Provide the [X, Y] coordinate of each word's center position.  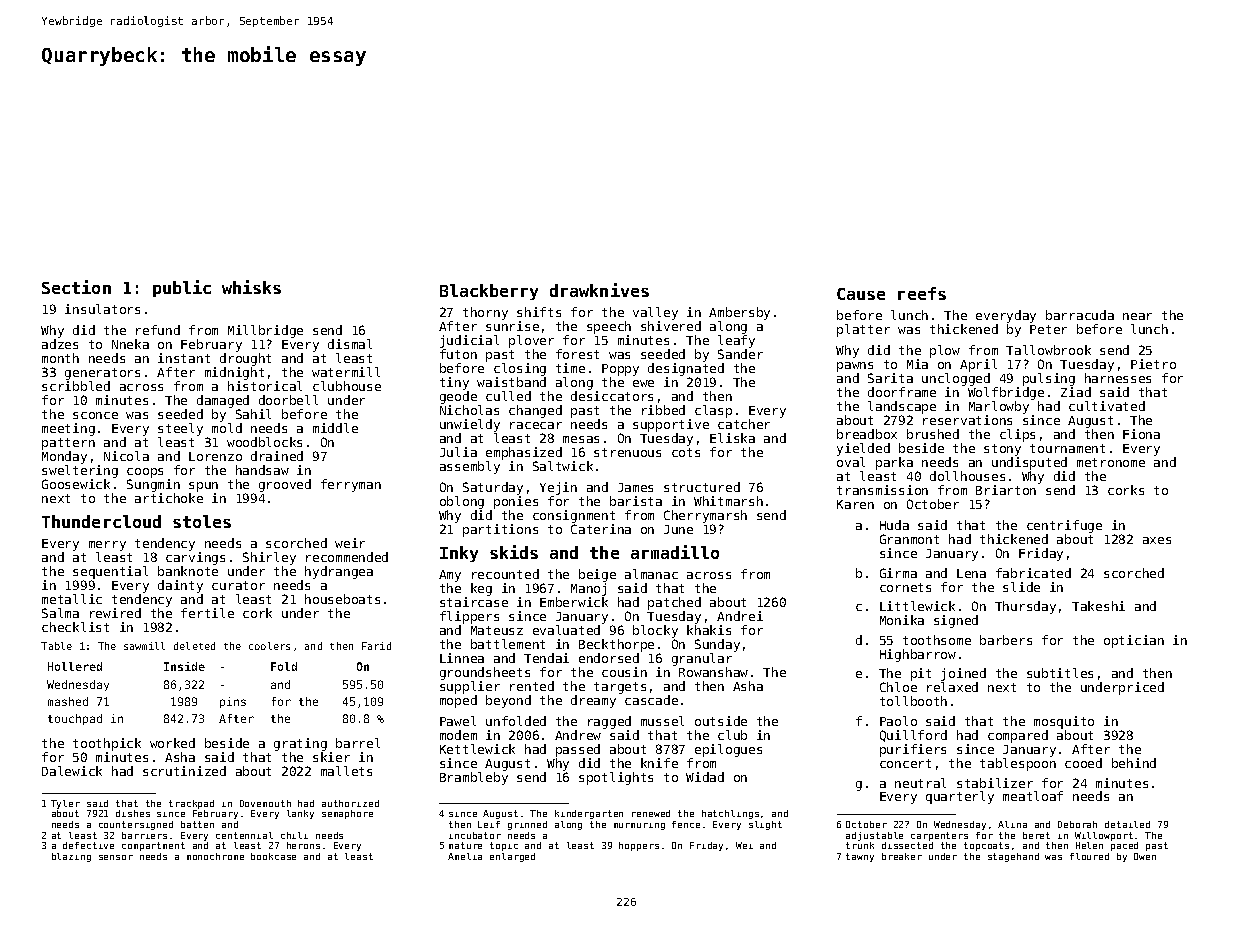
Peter [1048, 329]
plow [945, 351]
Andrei [740, 616]
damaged [223, 401]
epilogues [728, 750]
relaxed [952, 687]
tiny [454, 383]
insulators [102, 309]
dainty [180, 586]
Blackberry [489, 292]
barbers [1006, 640]
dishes [133, 813]
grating [300, 744]
